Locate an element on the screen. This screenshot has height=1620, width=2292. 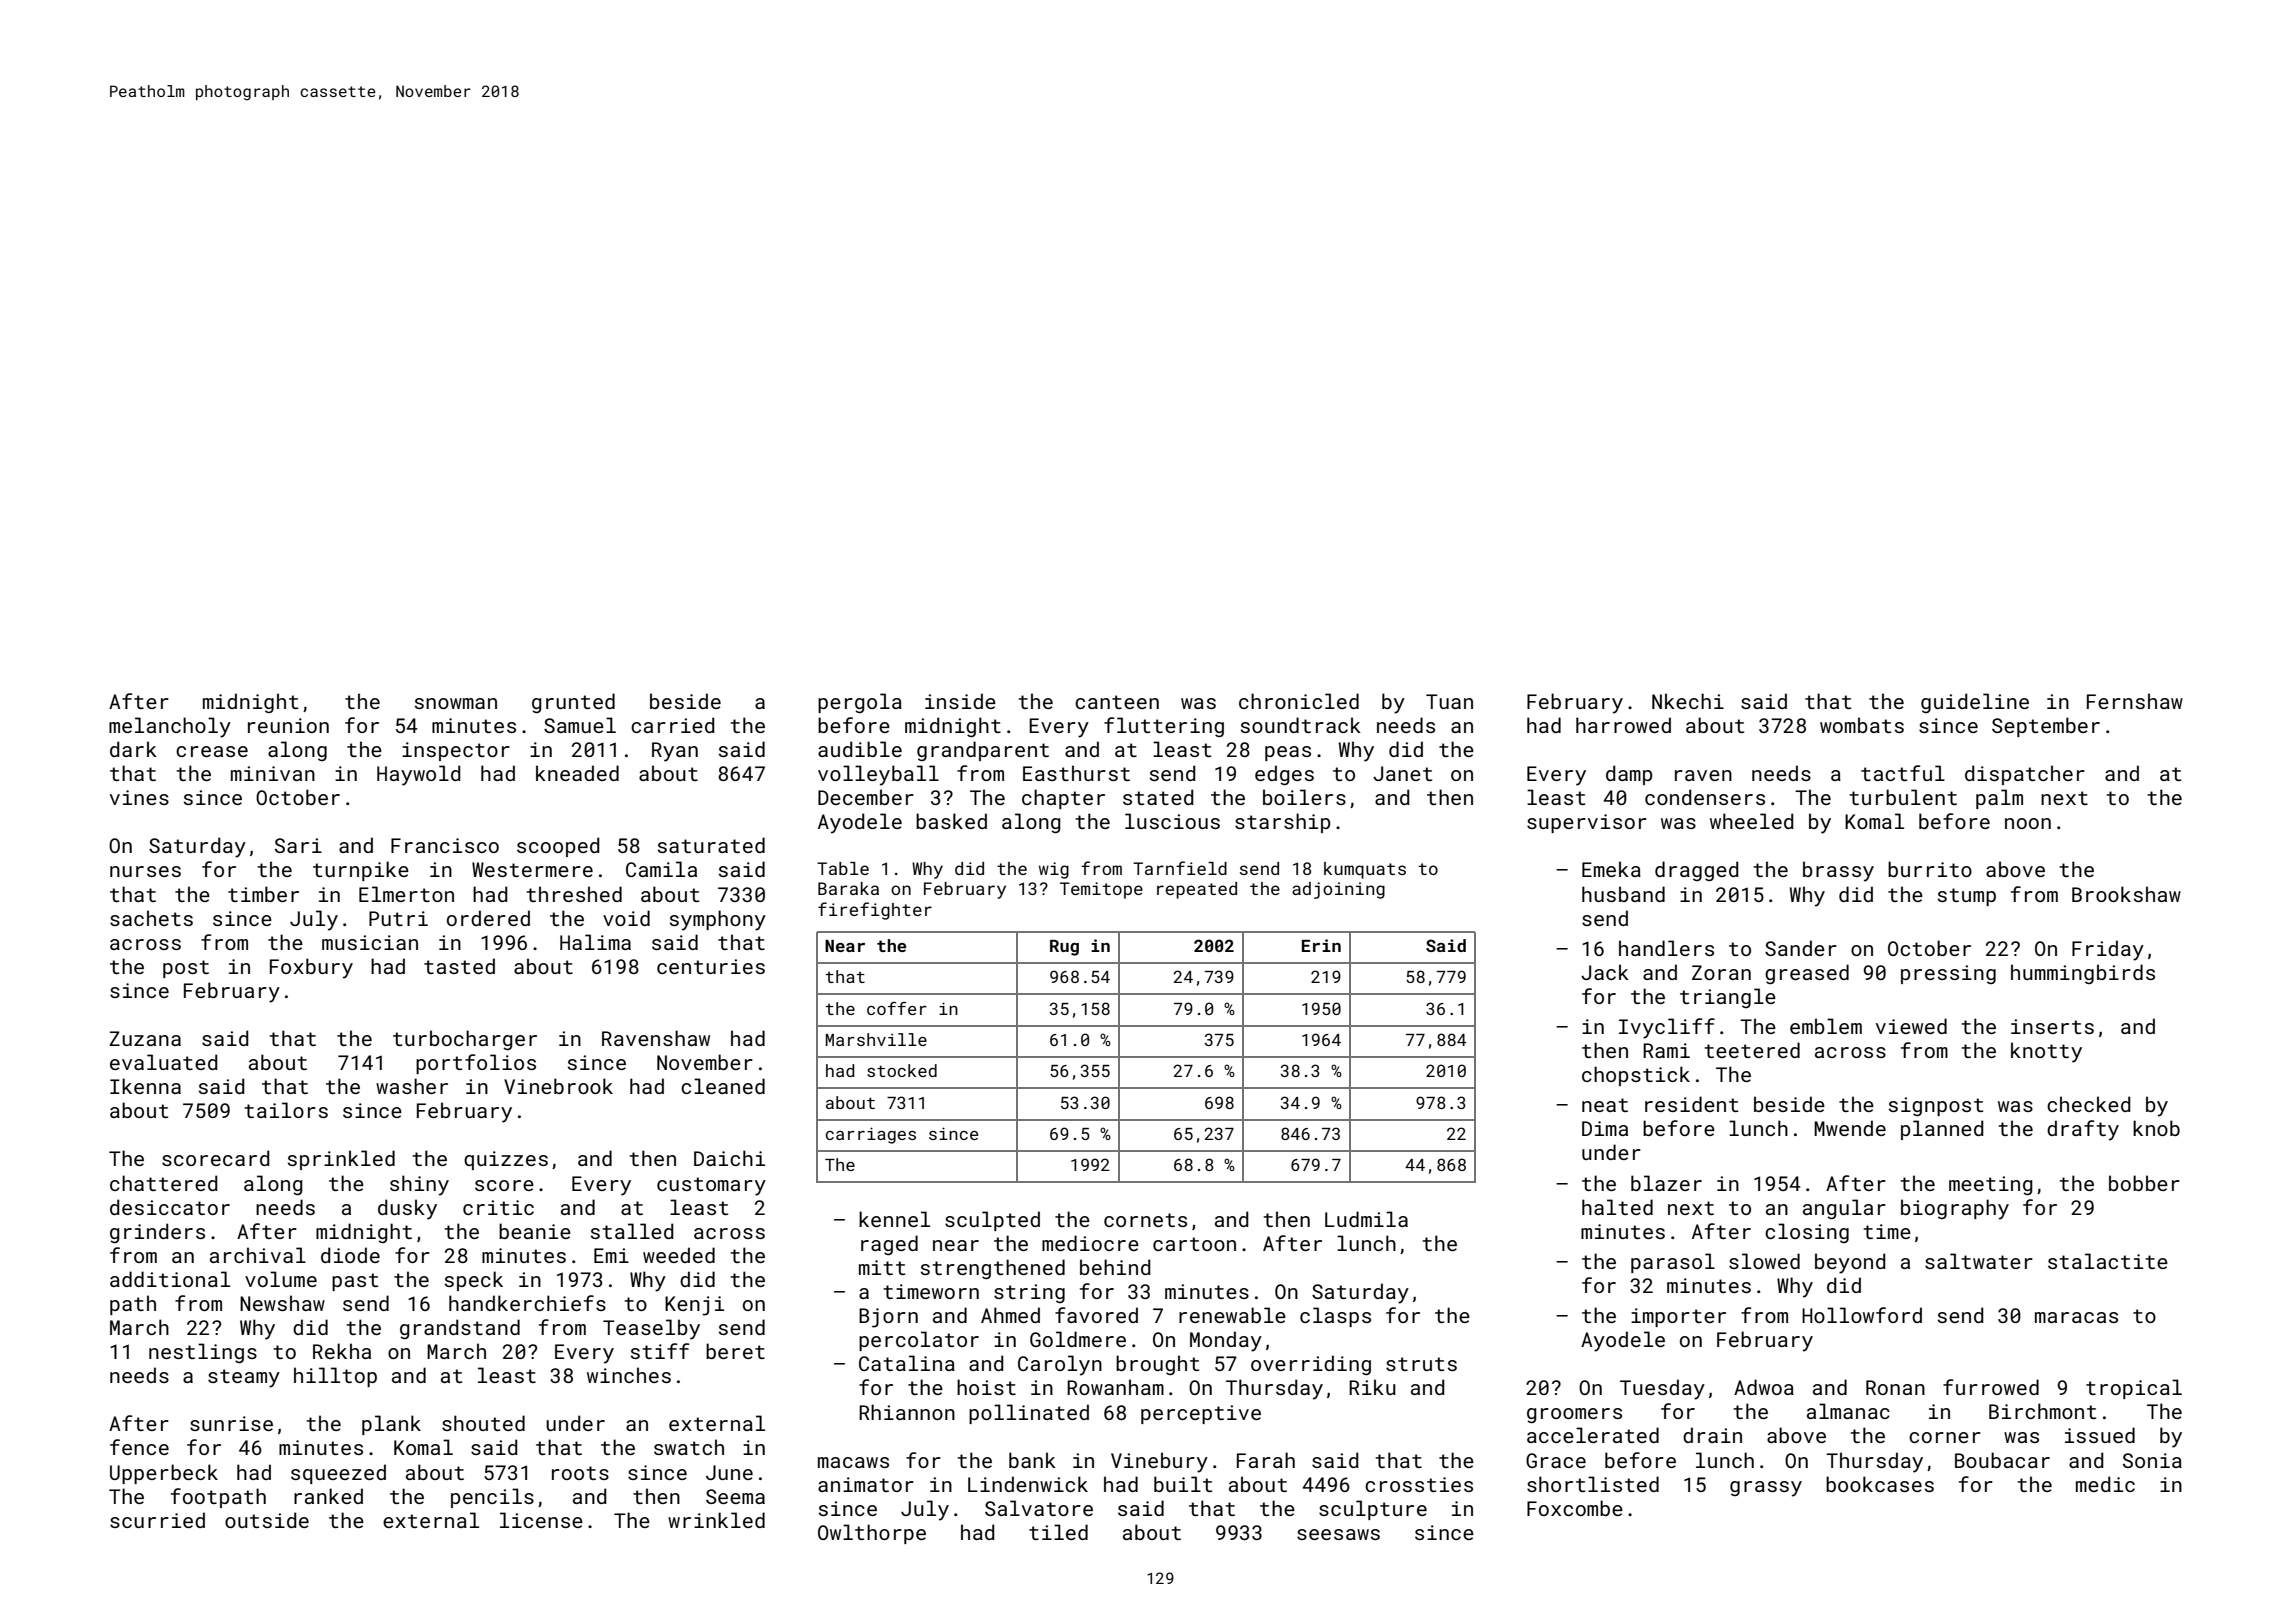
guideline is located at coordinates (1975, 703).
